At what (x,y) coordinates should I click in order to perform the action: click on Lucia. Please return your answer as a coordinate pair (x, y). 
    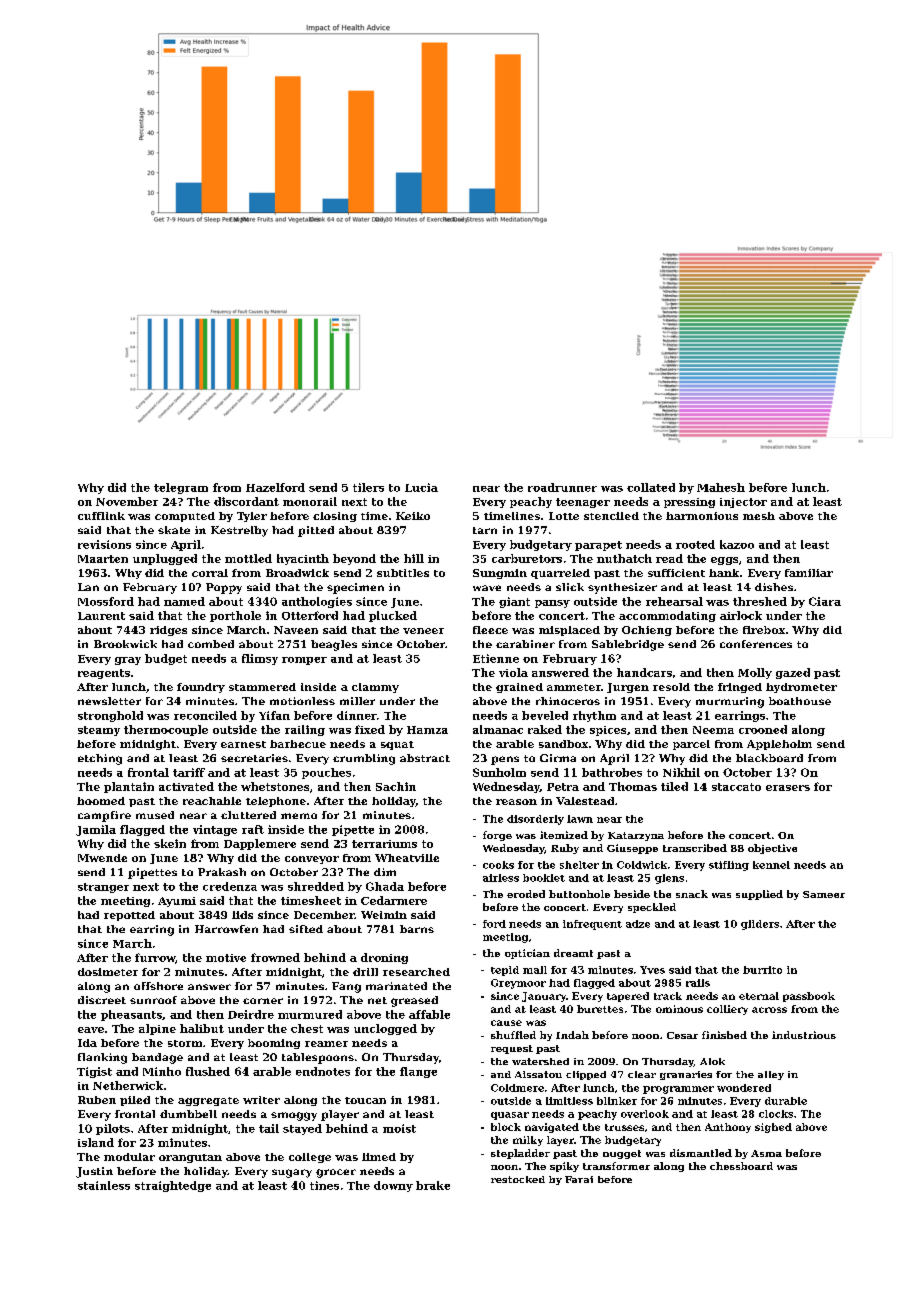
    Looking at the image, I should click on (421, 487).
